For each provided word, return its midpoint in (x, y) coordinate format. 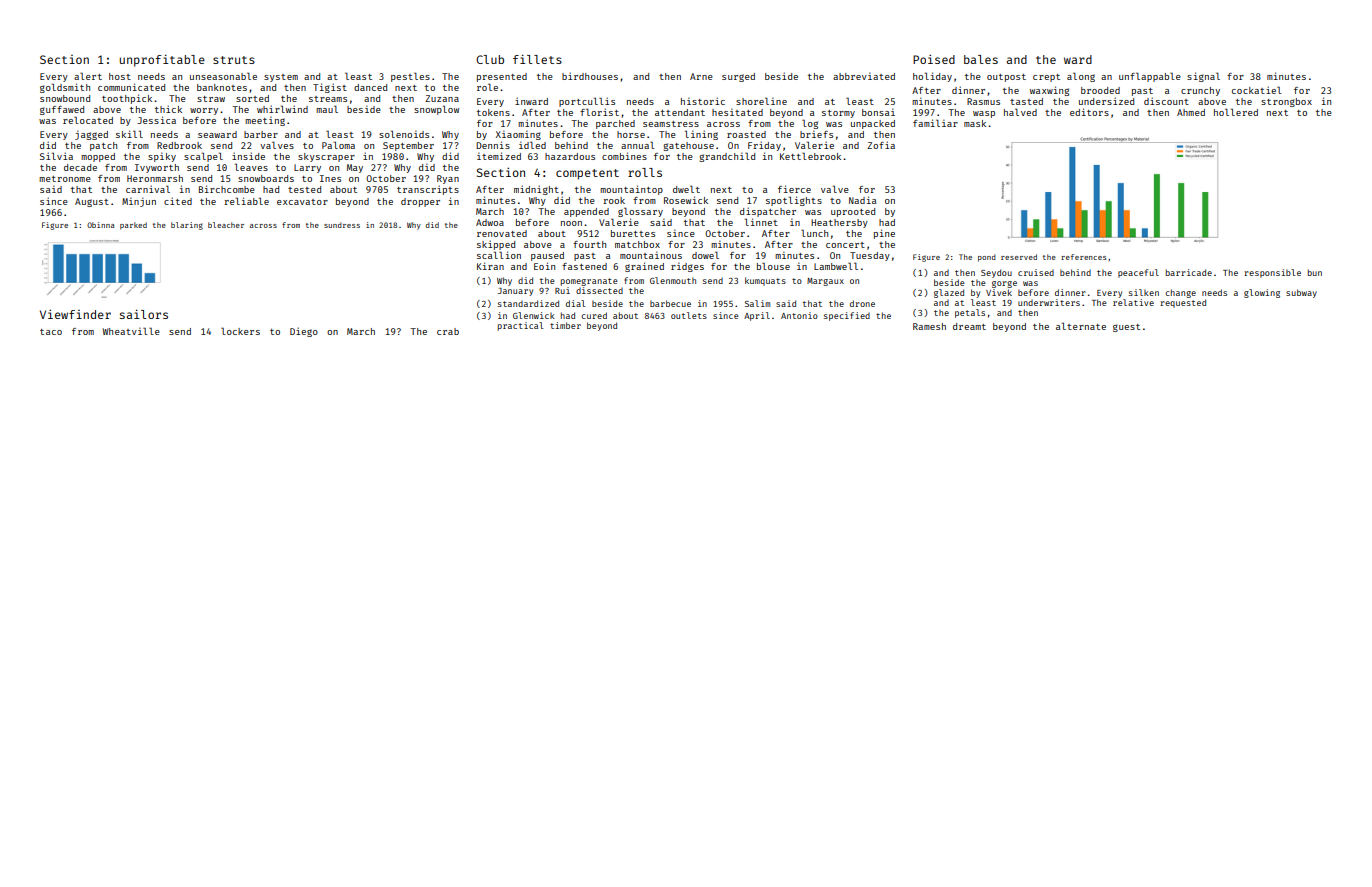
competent (587, 174)
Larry (307, 168)
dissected (599, 290)
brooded (1100, 90)
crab (448, 331)
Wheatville (131, 331)
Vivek (999, 292)
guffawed (62, 110)
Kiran (490, 266)
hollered (1236, 112)
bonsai (878, 112)
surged (738, 77)
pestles (410, 77)
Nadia (862, 200)
